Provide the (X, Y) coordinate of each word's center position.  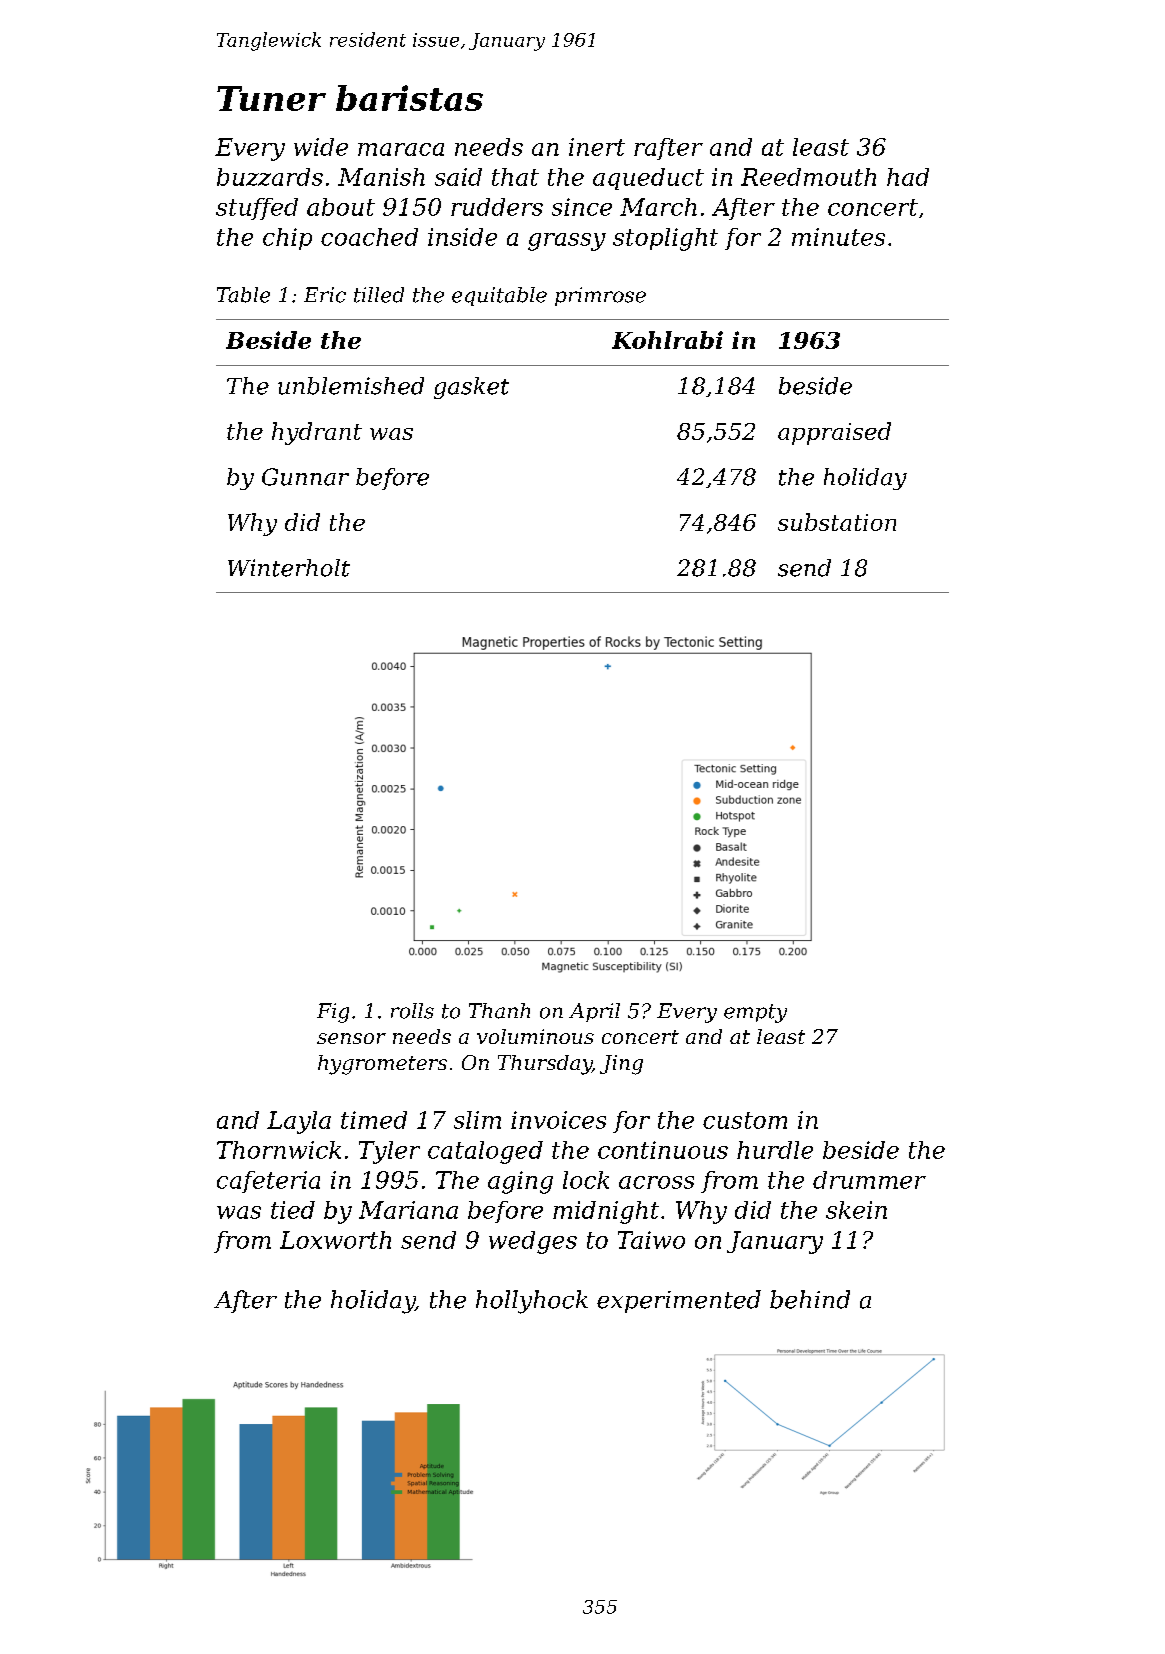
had (908, 177)
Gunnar (305, 477)
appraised (834, 433)
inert (597, 147)
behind (810, 1299)
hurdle (775, 1150)
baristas (409, 98)
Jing (621, 1065)
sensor (351, 1038)
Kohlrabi (667, 340)
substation (837, 522)
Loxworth (335, 1240)
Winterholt (289, 568)
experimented (679, 1301)
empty (755, 1013)
